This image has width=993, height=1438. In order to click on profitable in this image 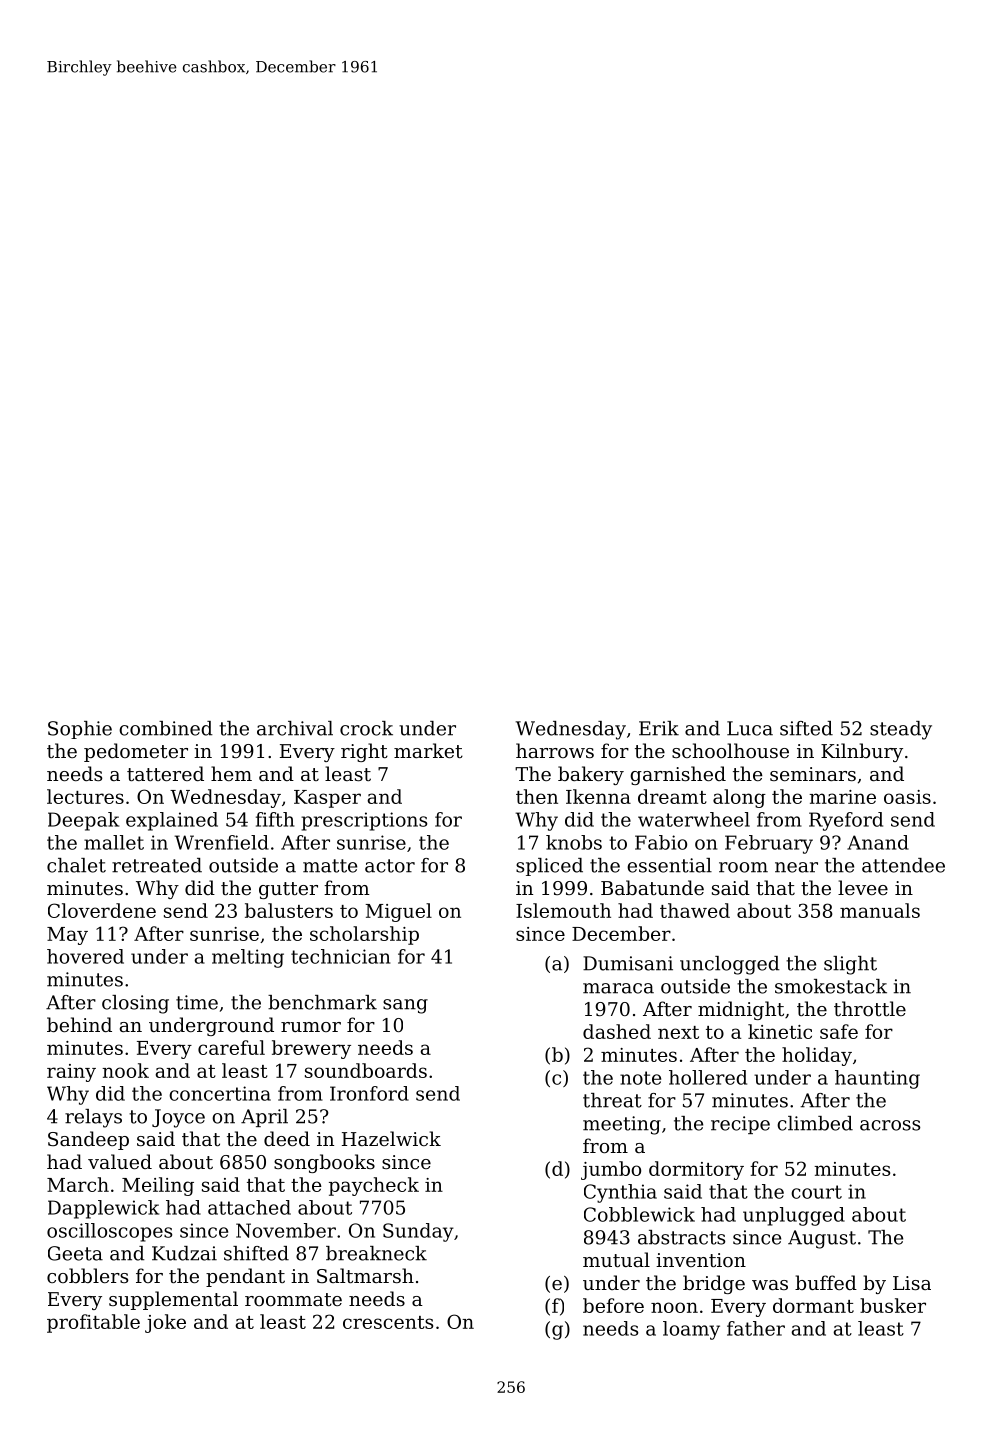, I will do `click(93, 1323)`.
